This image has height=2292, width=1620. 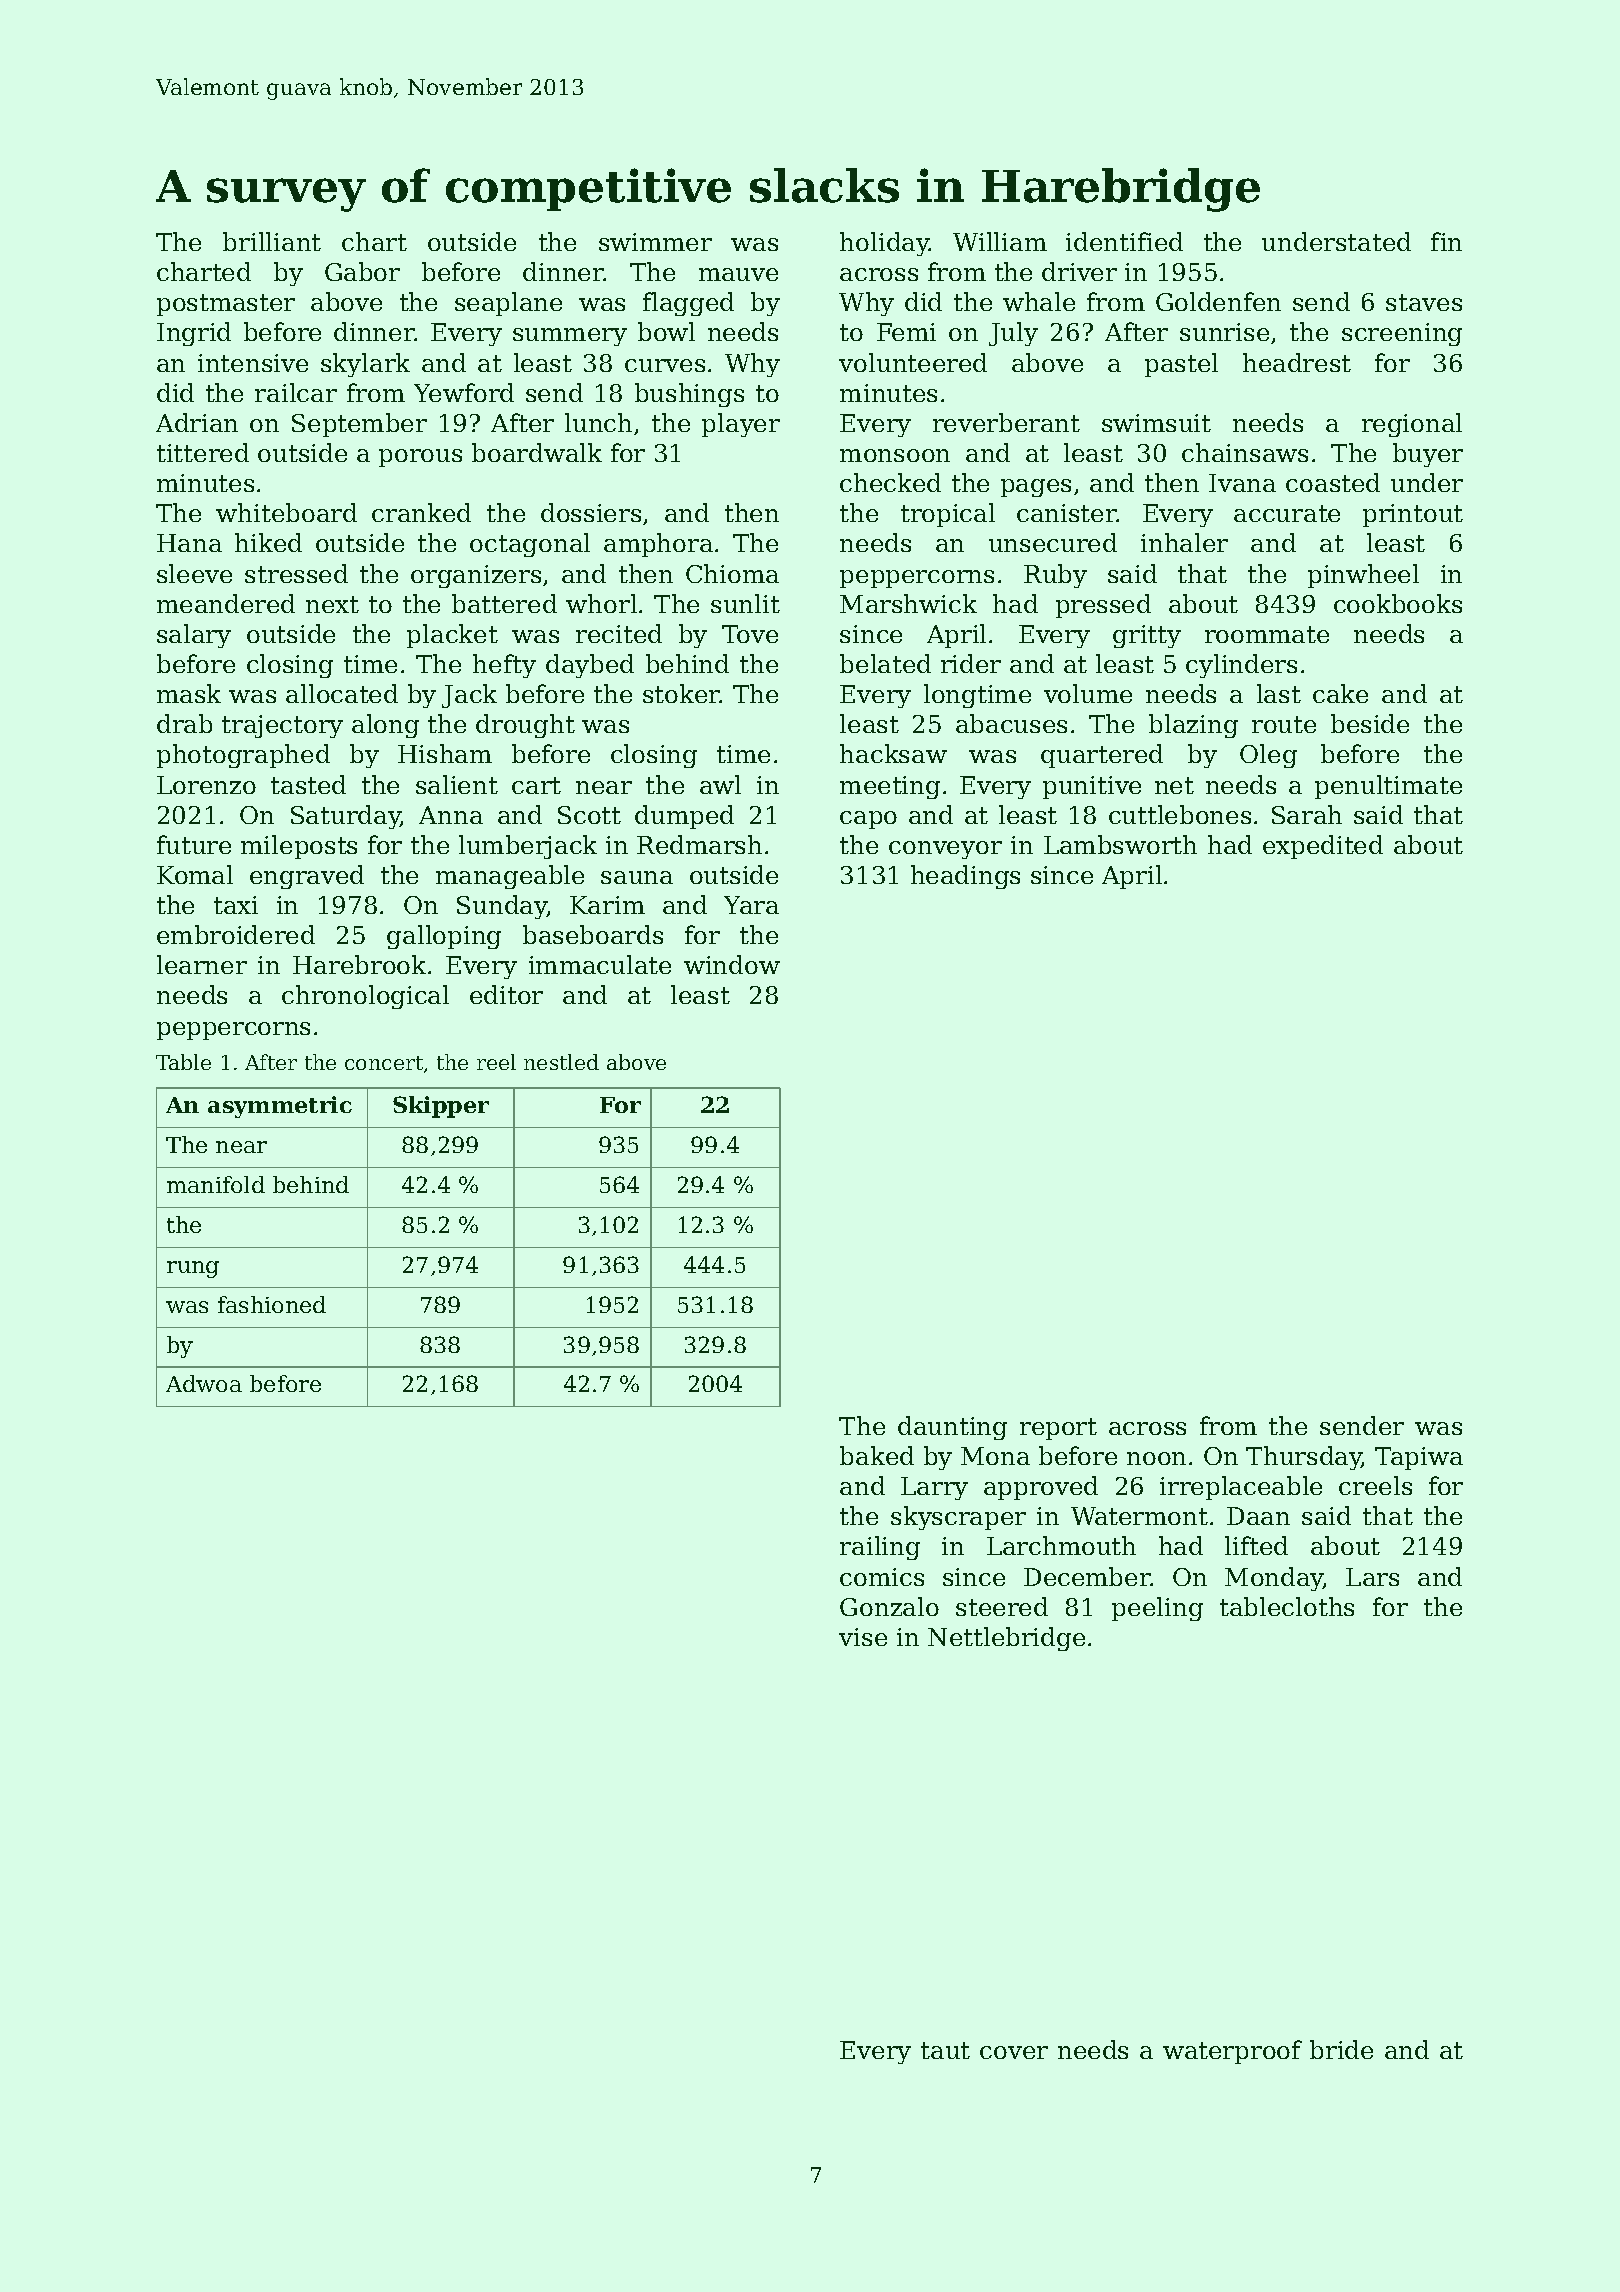 What do you see at coordinates (194, 573) in the image?
I see `sleeve` at bounding box center [194, 573].
